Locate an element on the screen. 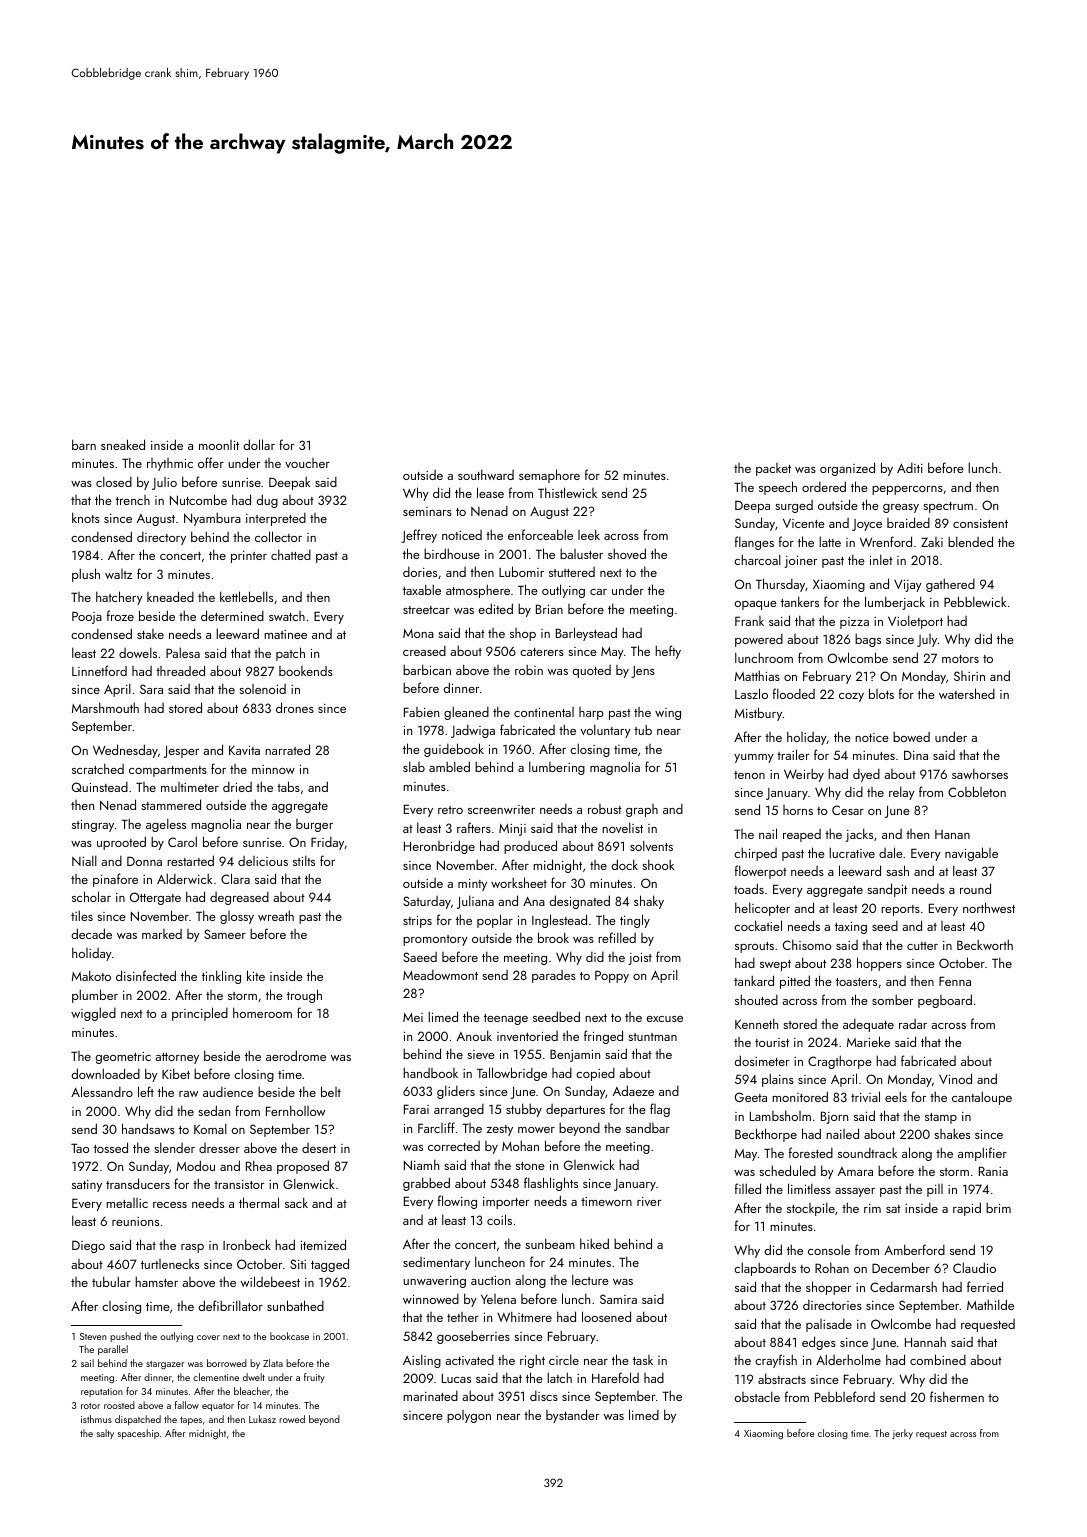 The height and width of the screenshot is (1537, 1087). Cobbleton is located at coordinates (977, 791).
